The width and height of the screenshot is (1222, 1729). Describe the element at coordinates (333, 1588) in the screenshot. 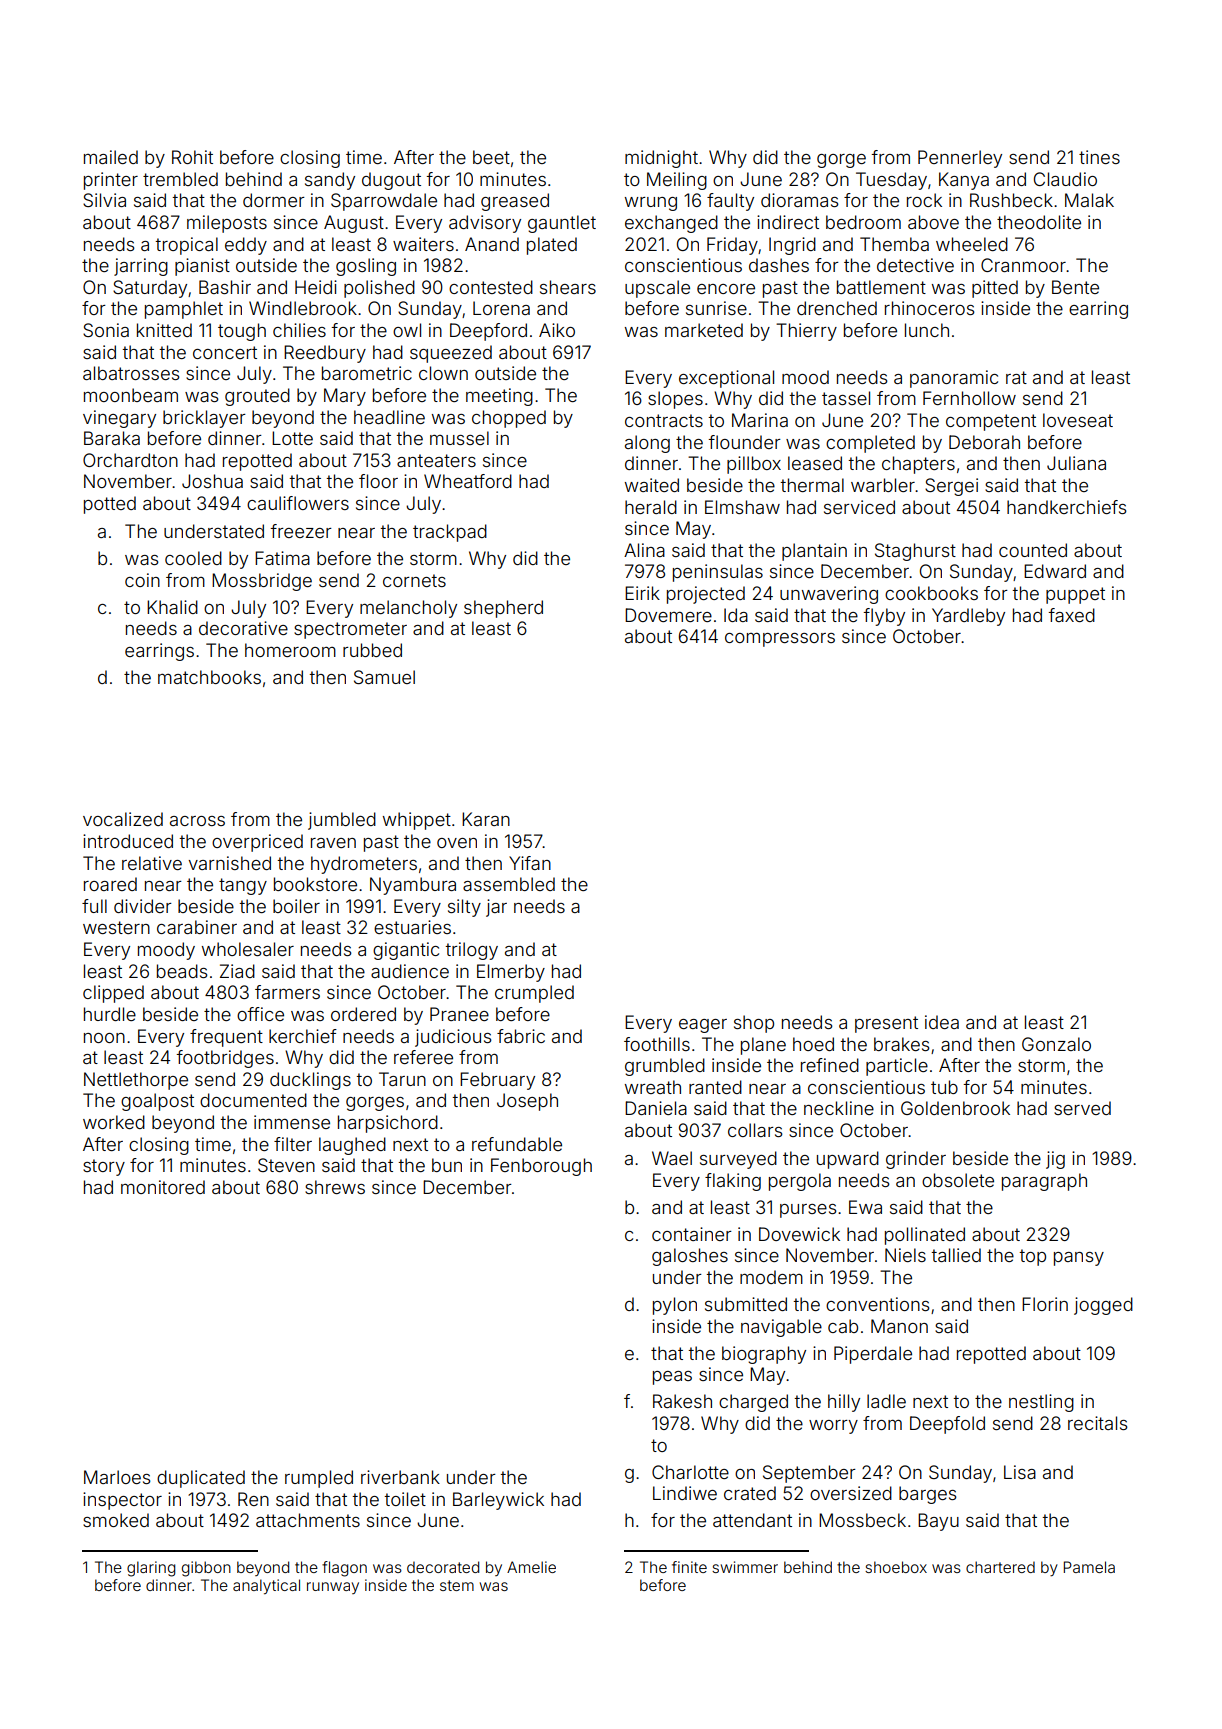

I see `runway` at that location.
